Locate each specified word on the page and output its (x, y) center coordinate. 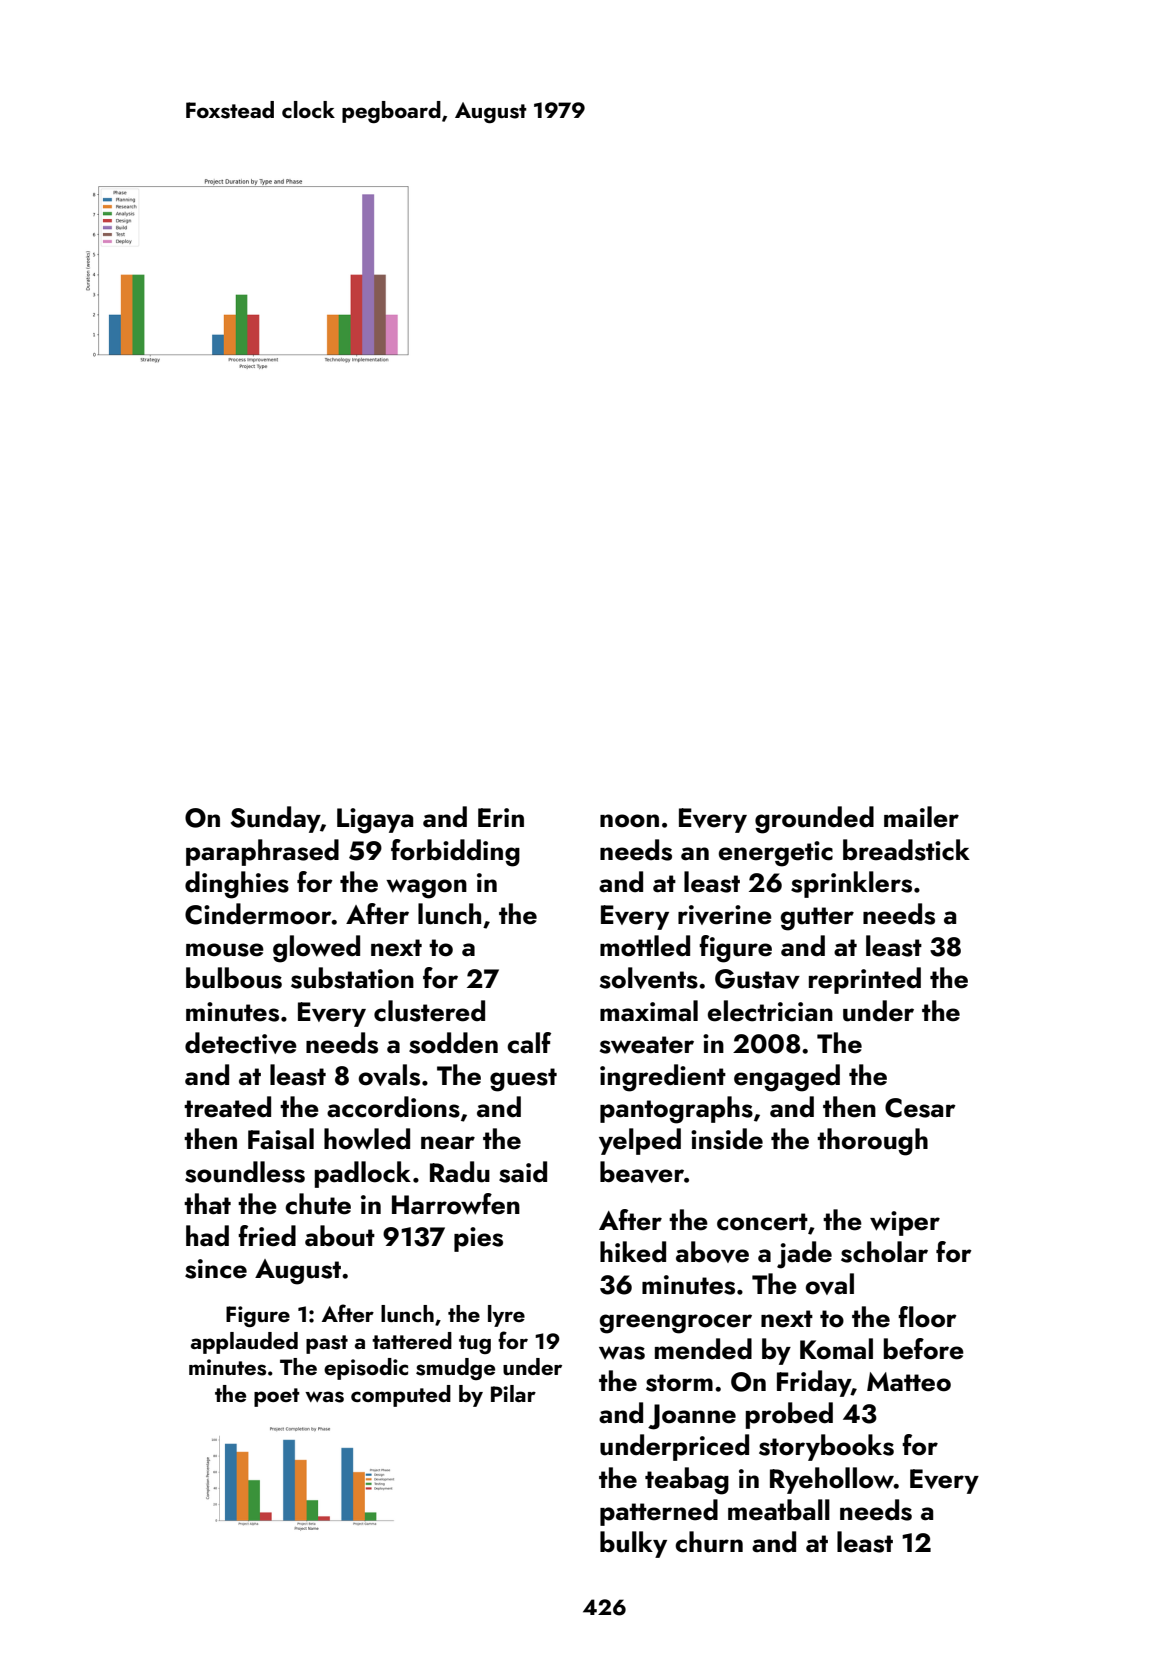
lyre (506, 1316)
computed (401, 1396)
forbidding (455, 853)
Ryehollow (832, 1480)
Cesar (920, 1108)
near (448, 1143)
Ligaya (375, 821)
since (216, 1269)
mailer (921, 817)
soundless (245, 1172)
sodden (453, 1043)
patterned (659, 1512)
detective (241, 1043)
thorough (872, 1142)
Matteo (909, 1382)
